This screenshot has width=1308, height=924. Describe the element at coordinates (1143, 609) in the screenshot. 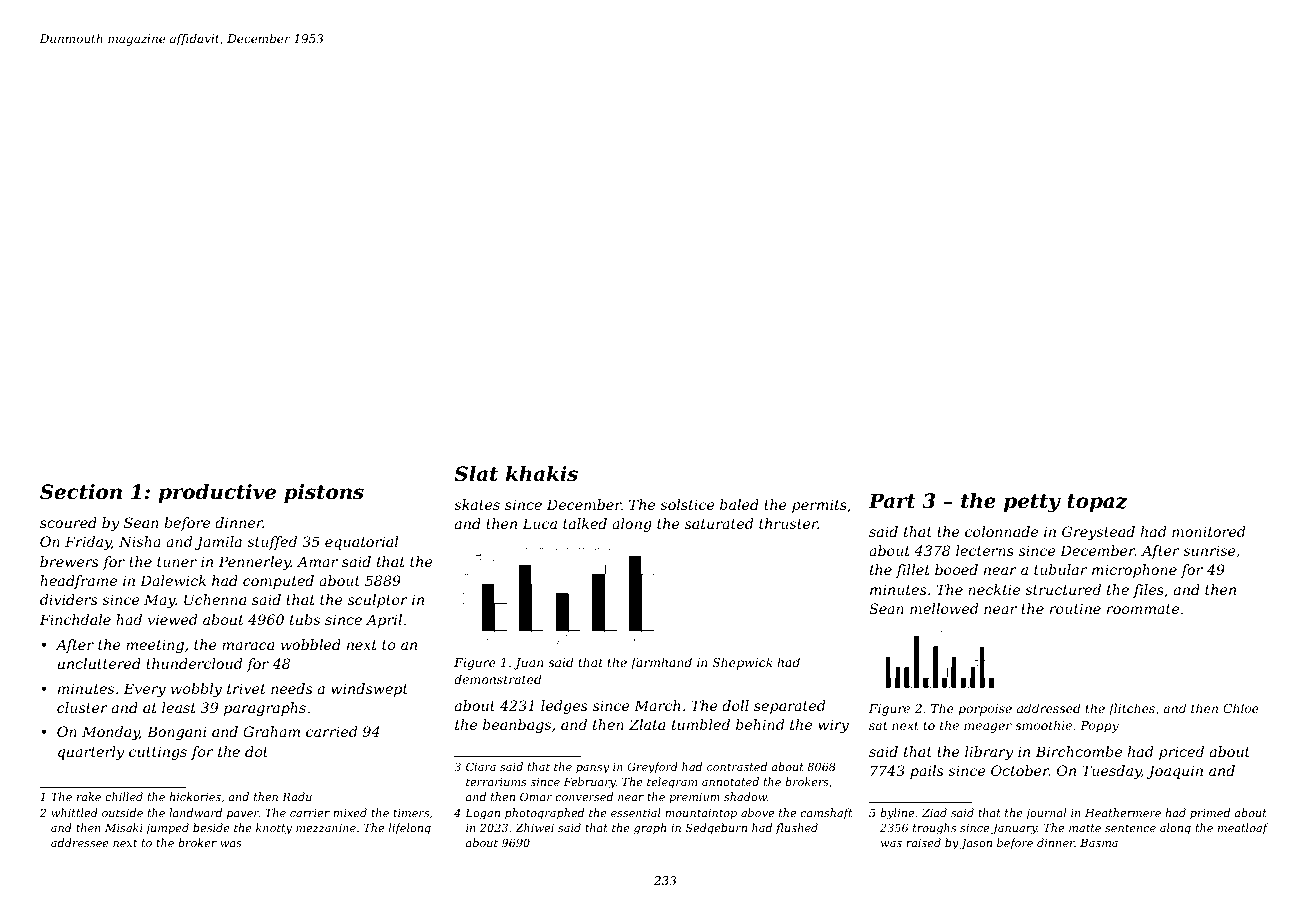

I see `roommate` at that location.
